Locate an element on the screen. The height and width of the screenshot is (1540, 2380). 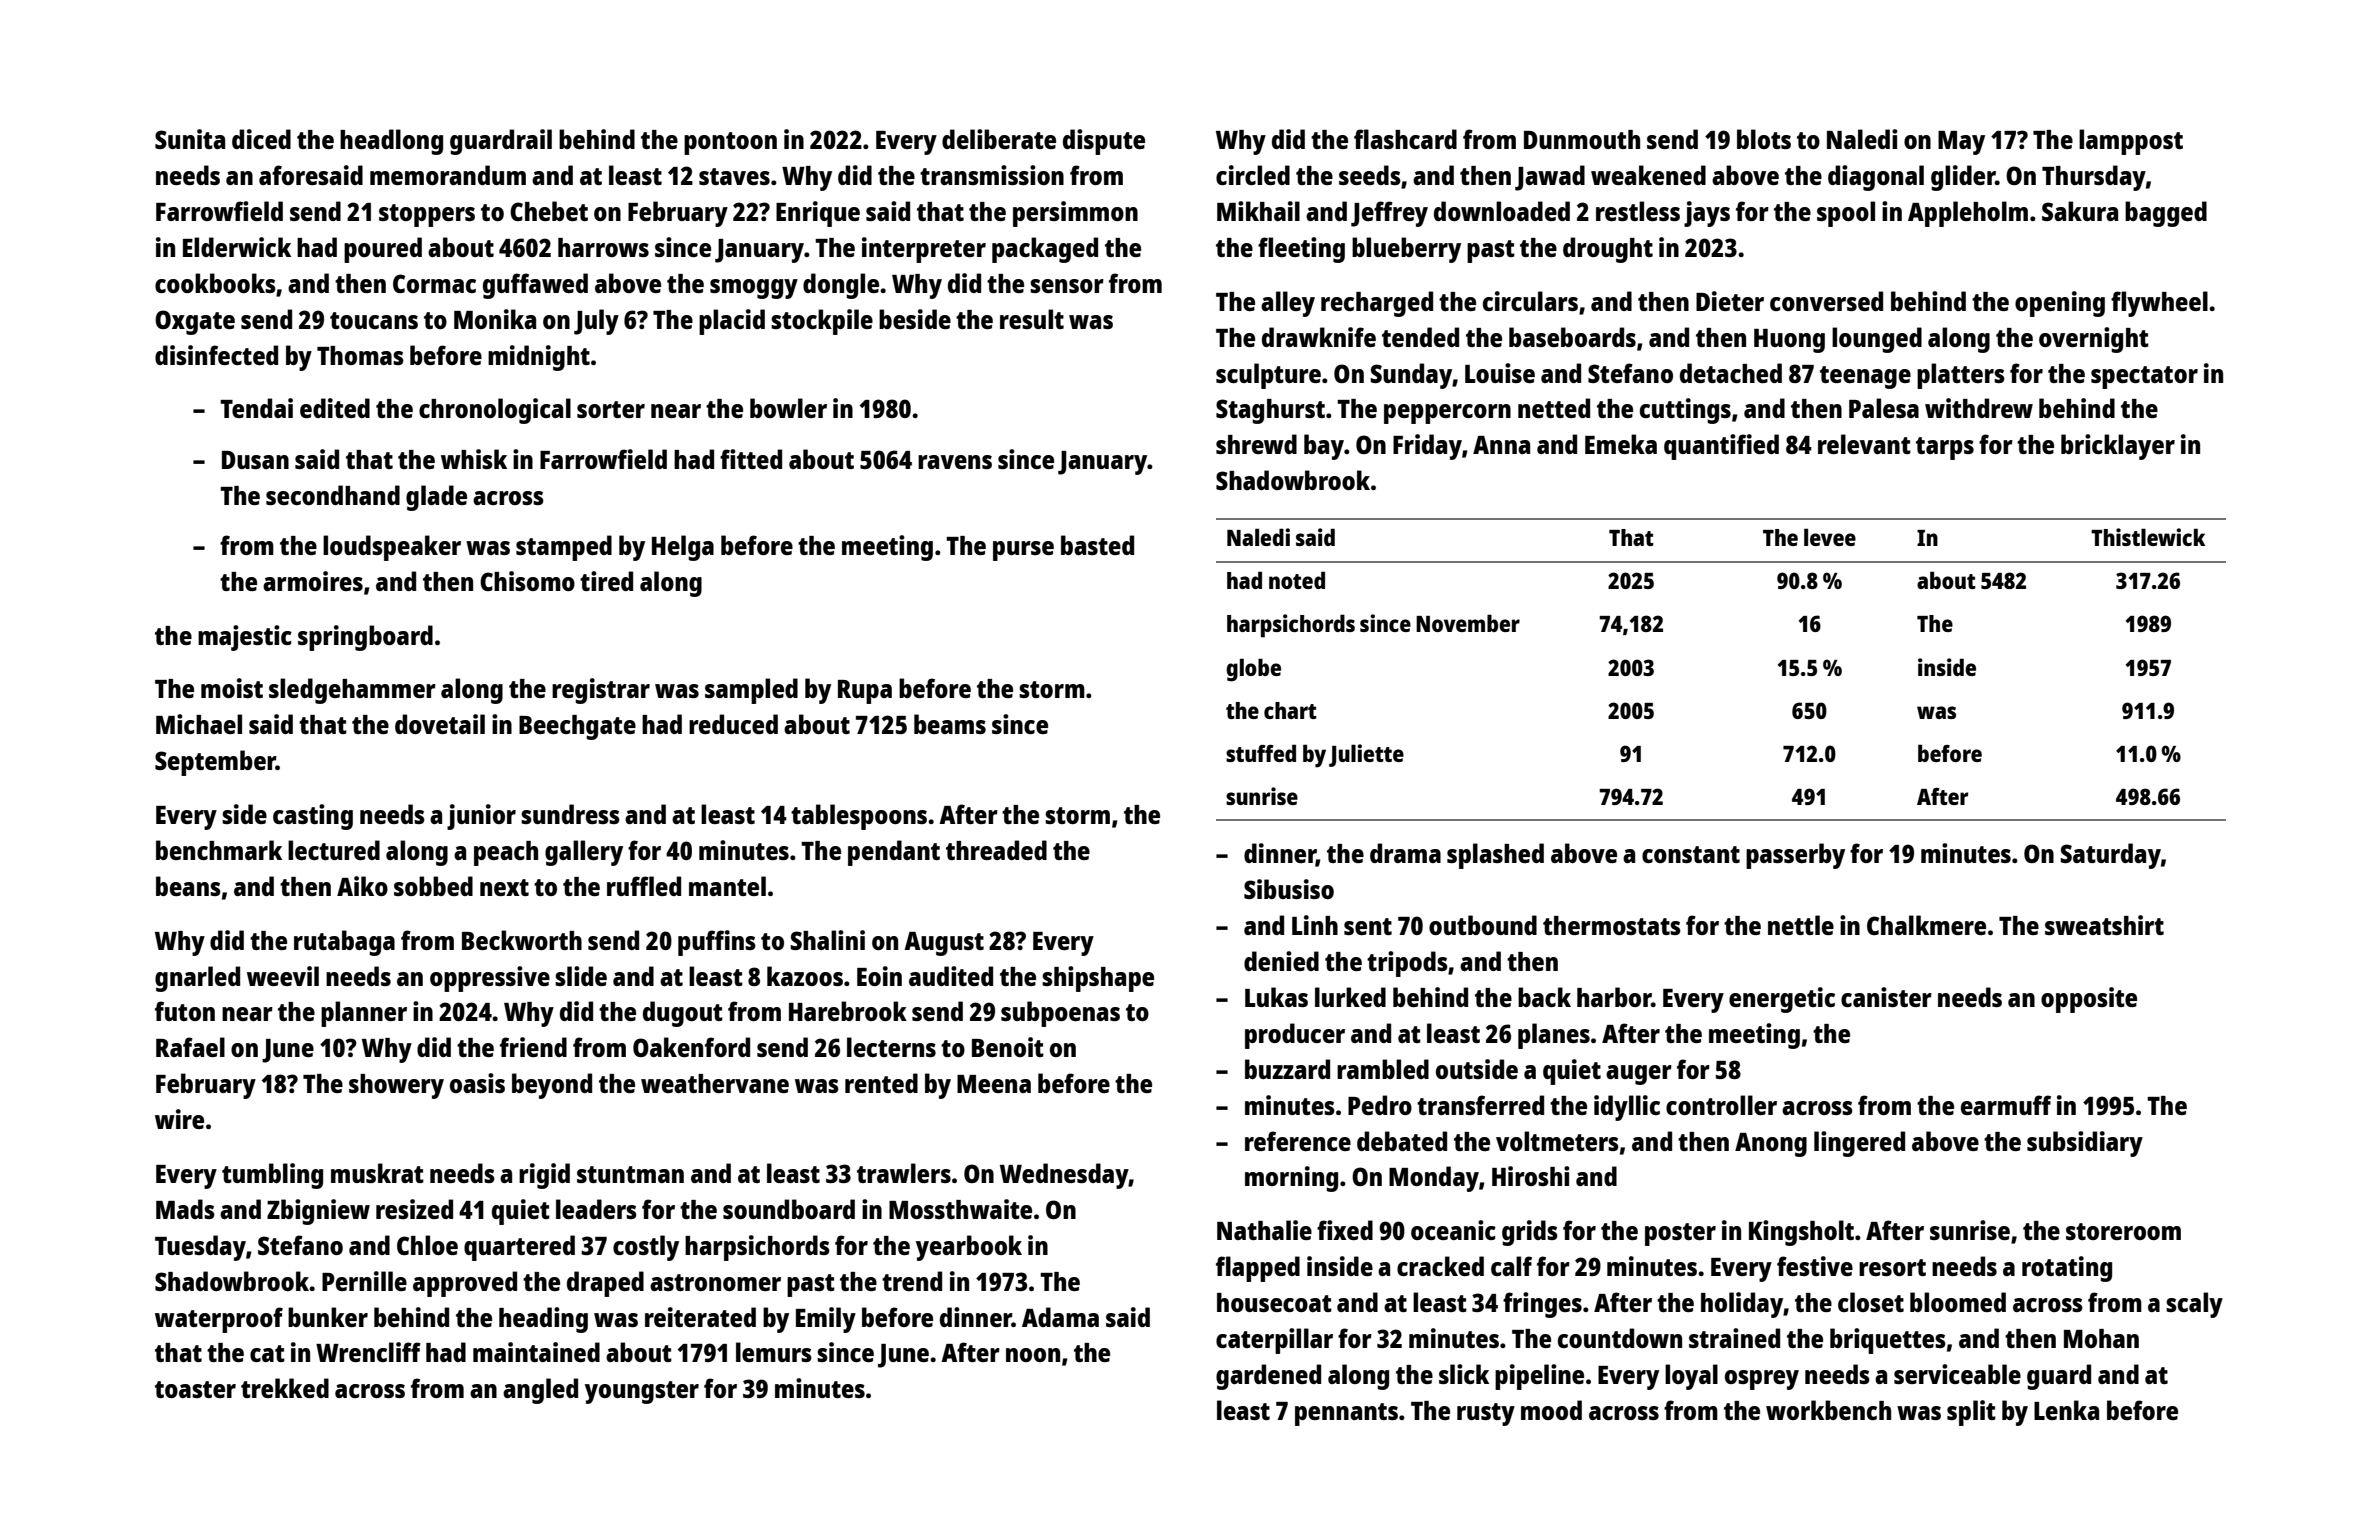
bricklayer is located at coordinates (2118, 447).
